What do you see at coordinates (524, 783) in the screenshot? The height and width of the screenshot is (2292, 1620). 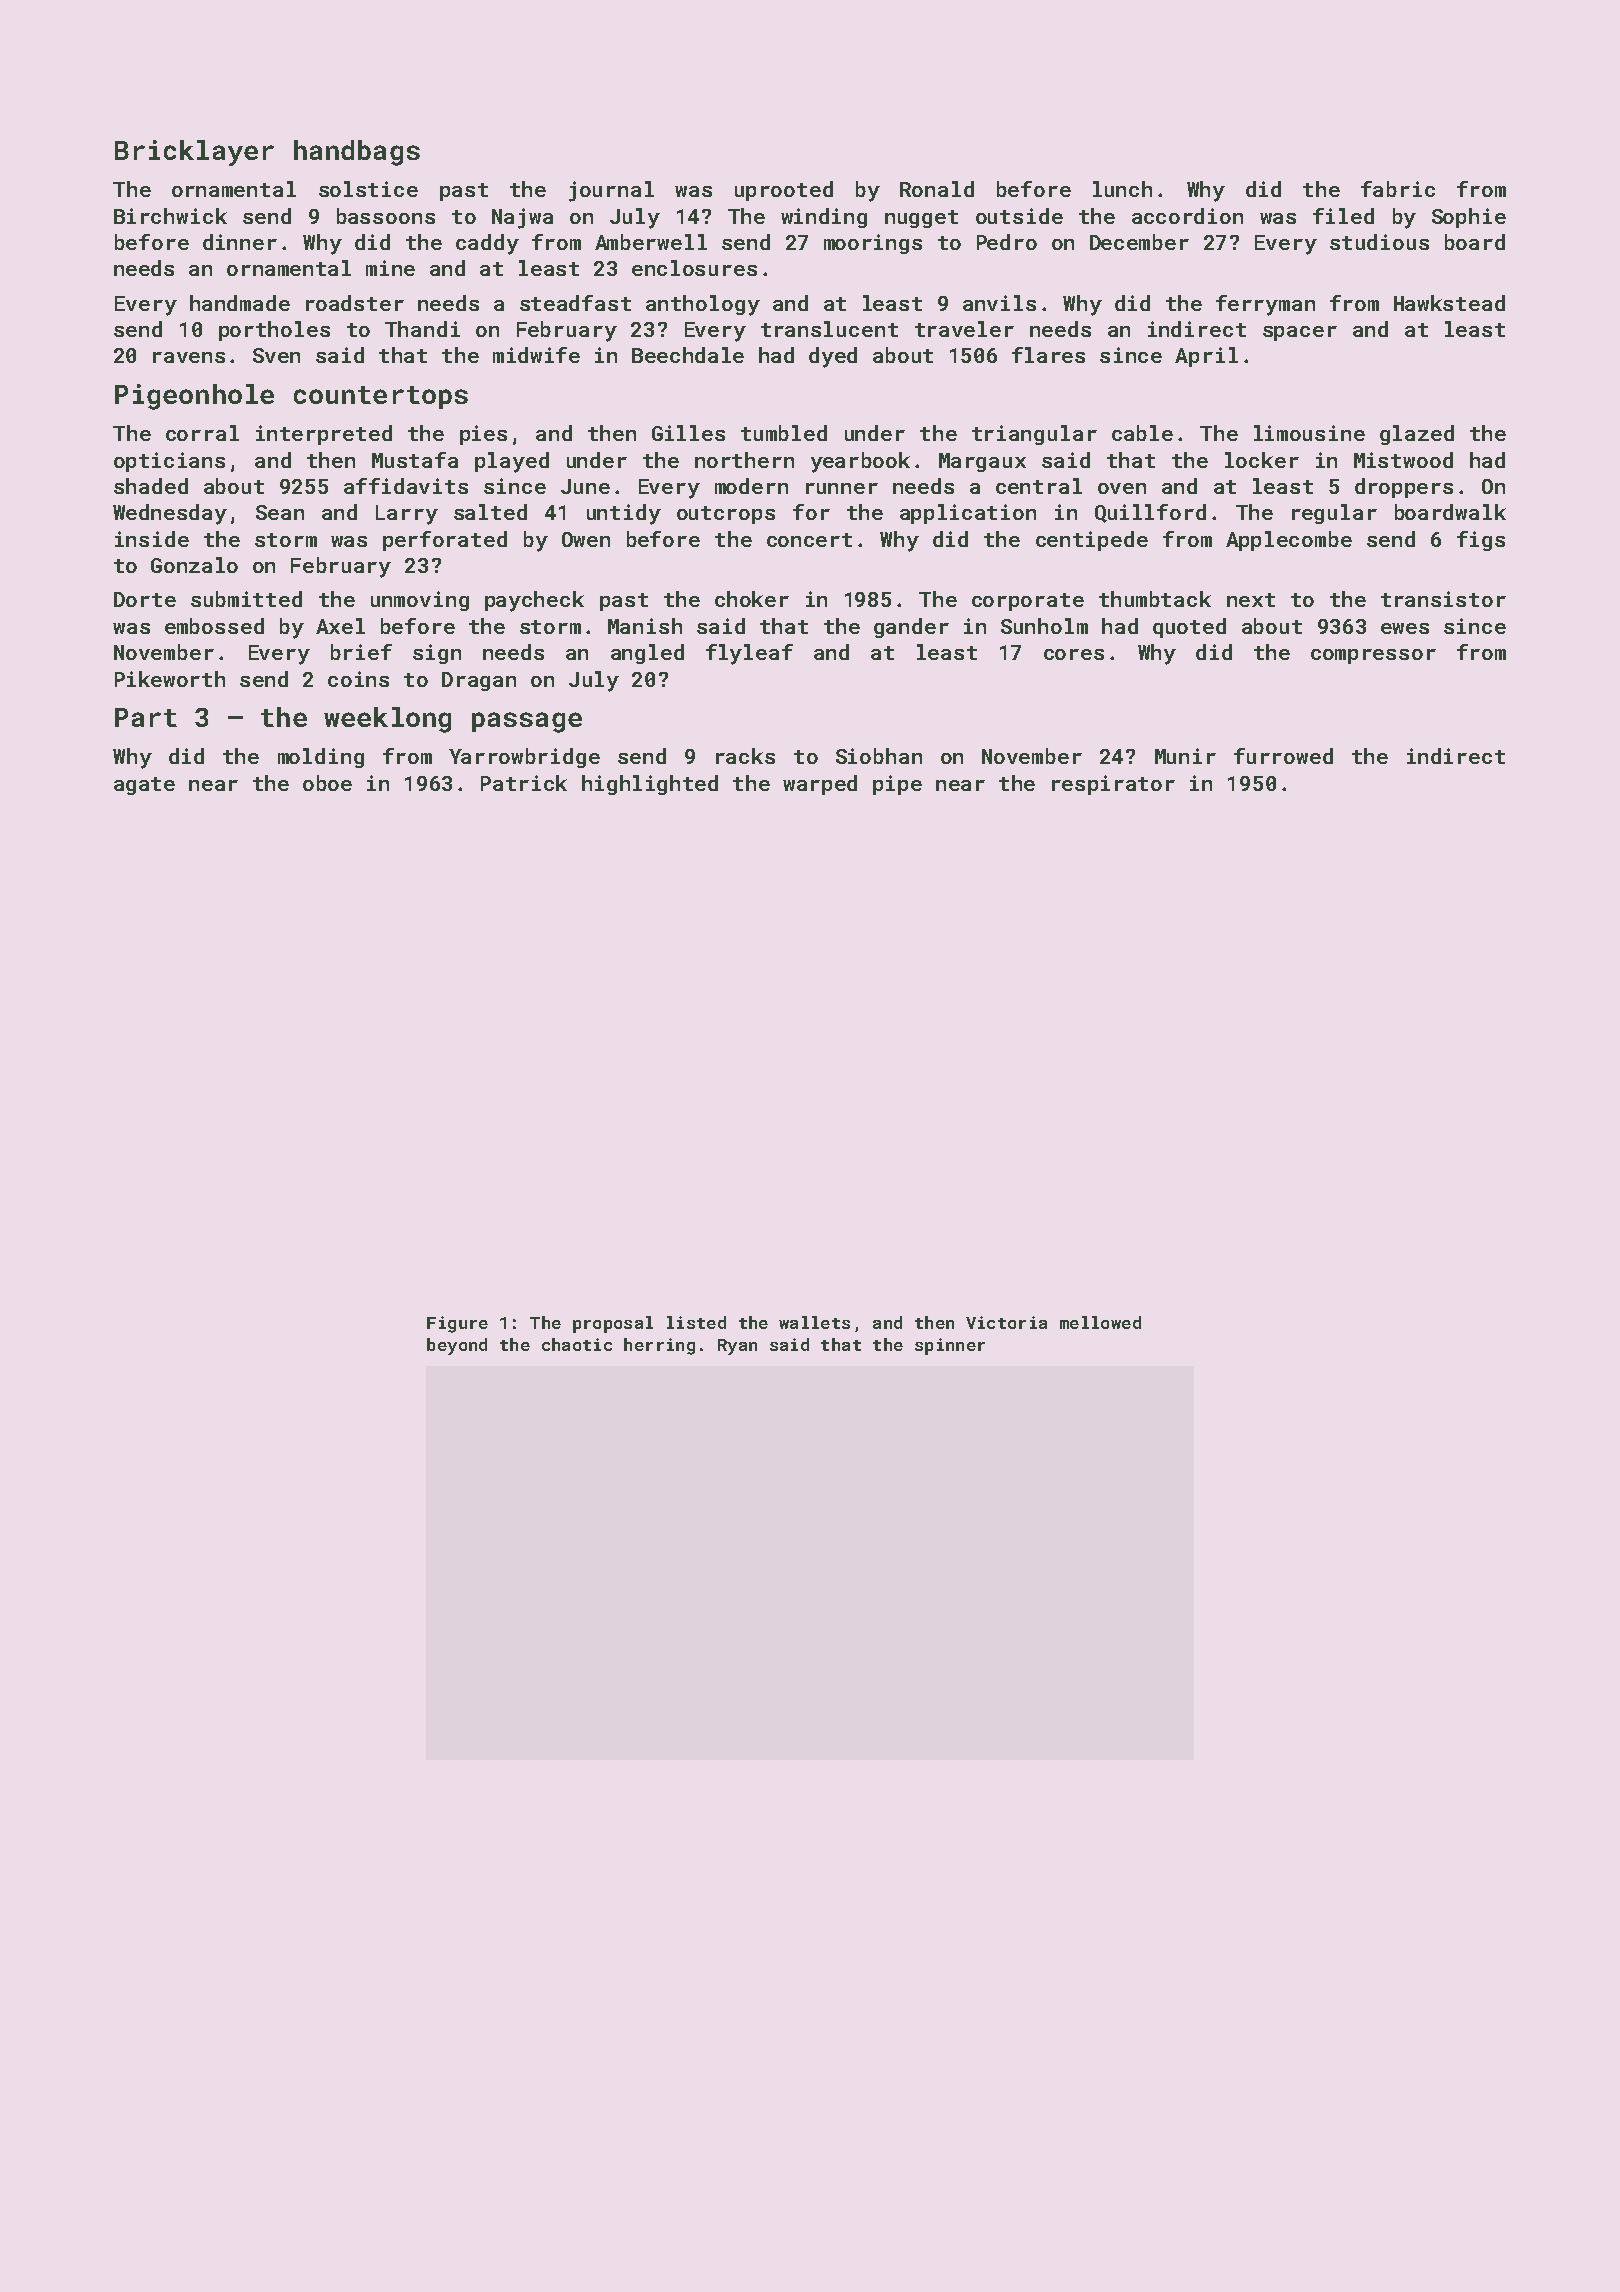 I see `Patrick` at bounding box center [524, 783].
